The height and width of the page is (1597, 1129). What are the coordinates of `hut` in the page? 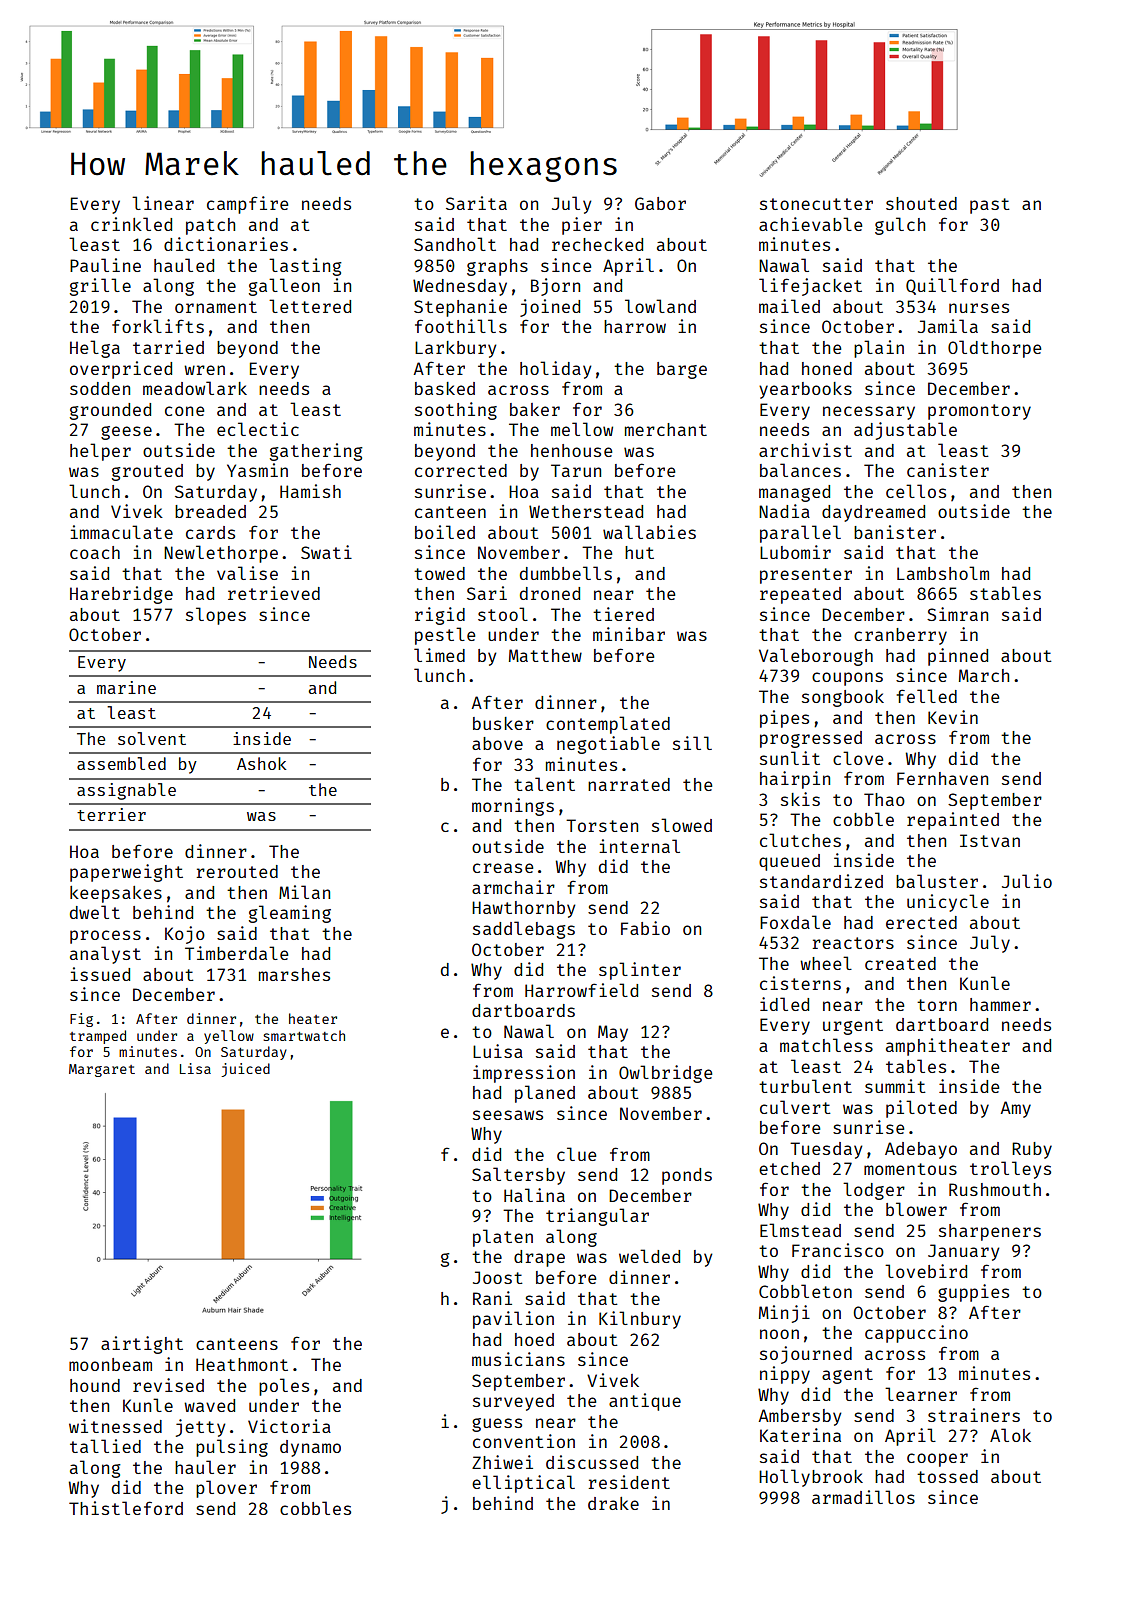 It's located at (639, 552).
